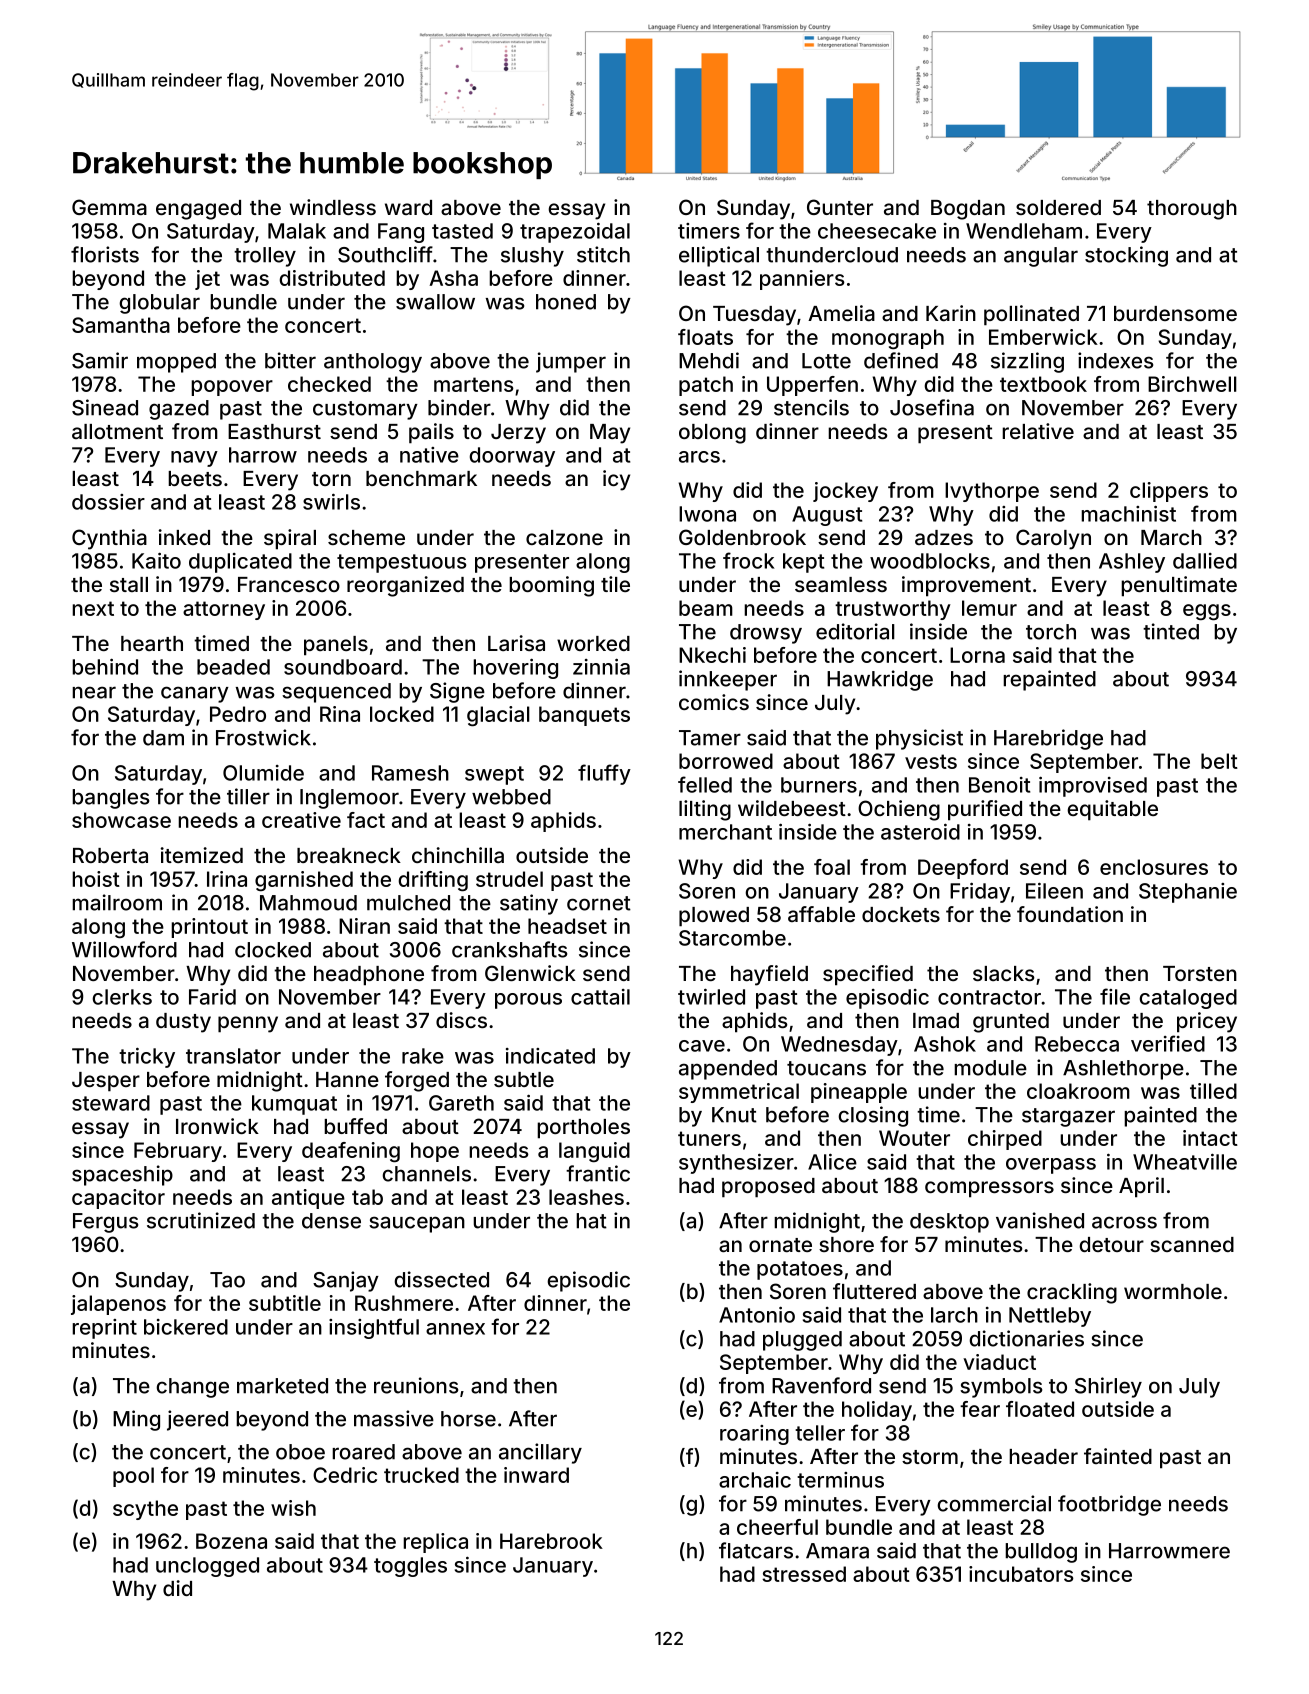  I want to click on annex, so click(455, 1329).
